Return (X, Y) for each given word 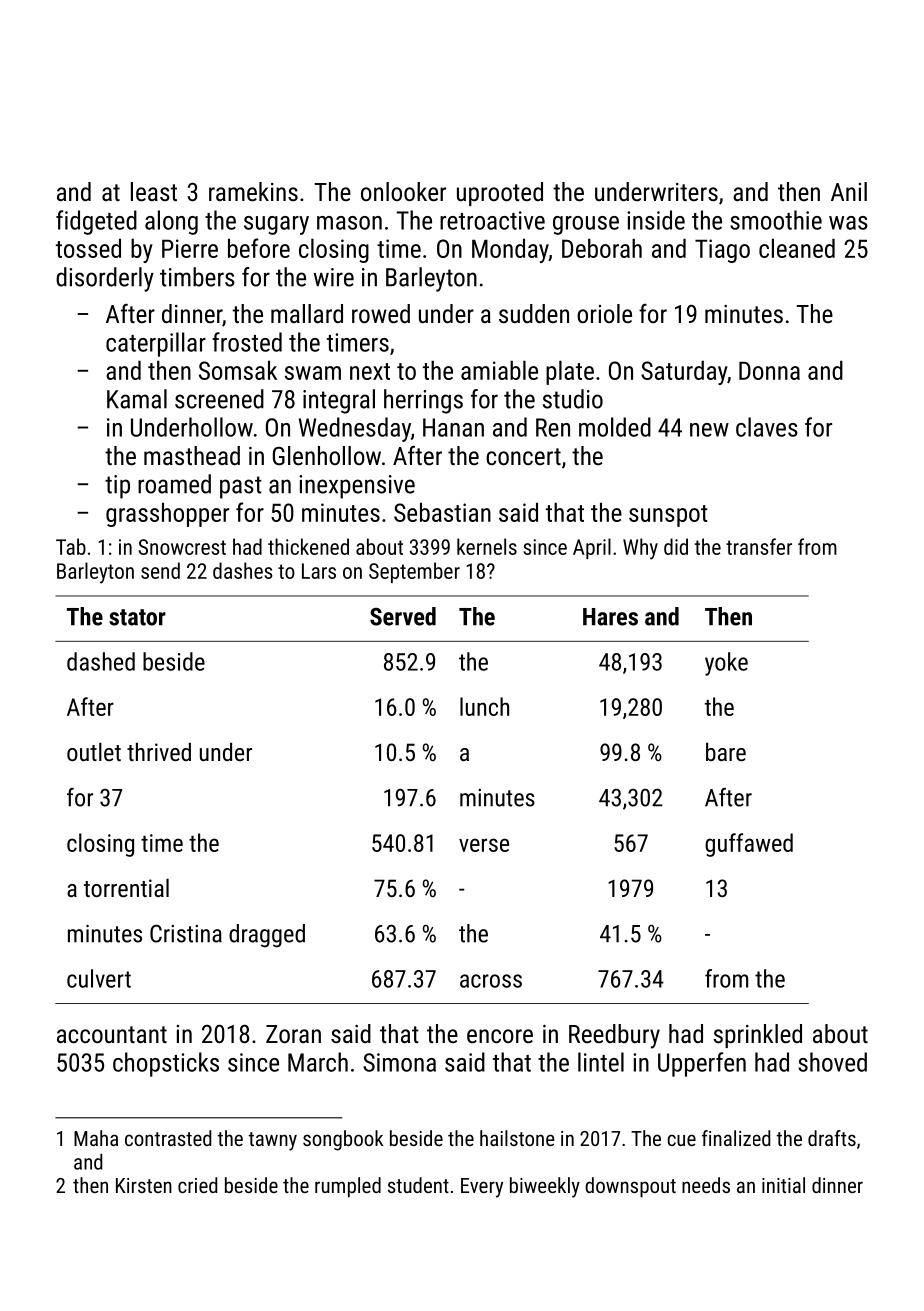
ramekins (253, 191)
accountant (112, 1034)
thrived (159, 752)
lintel (601, 1062)
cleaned (797, 248)
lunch (484, 706)
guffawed (749, 845)
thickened (308, 546)
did (676, 546)
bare (726, 752)
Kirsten (144, 1185)
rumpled (348, 1187)
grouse (586, 225)
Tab (71, 546)
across (491, 981)
